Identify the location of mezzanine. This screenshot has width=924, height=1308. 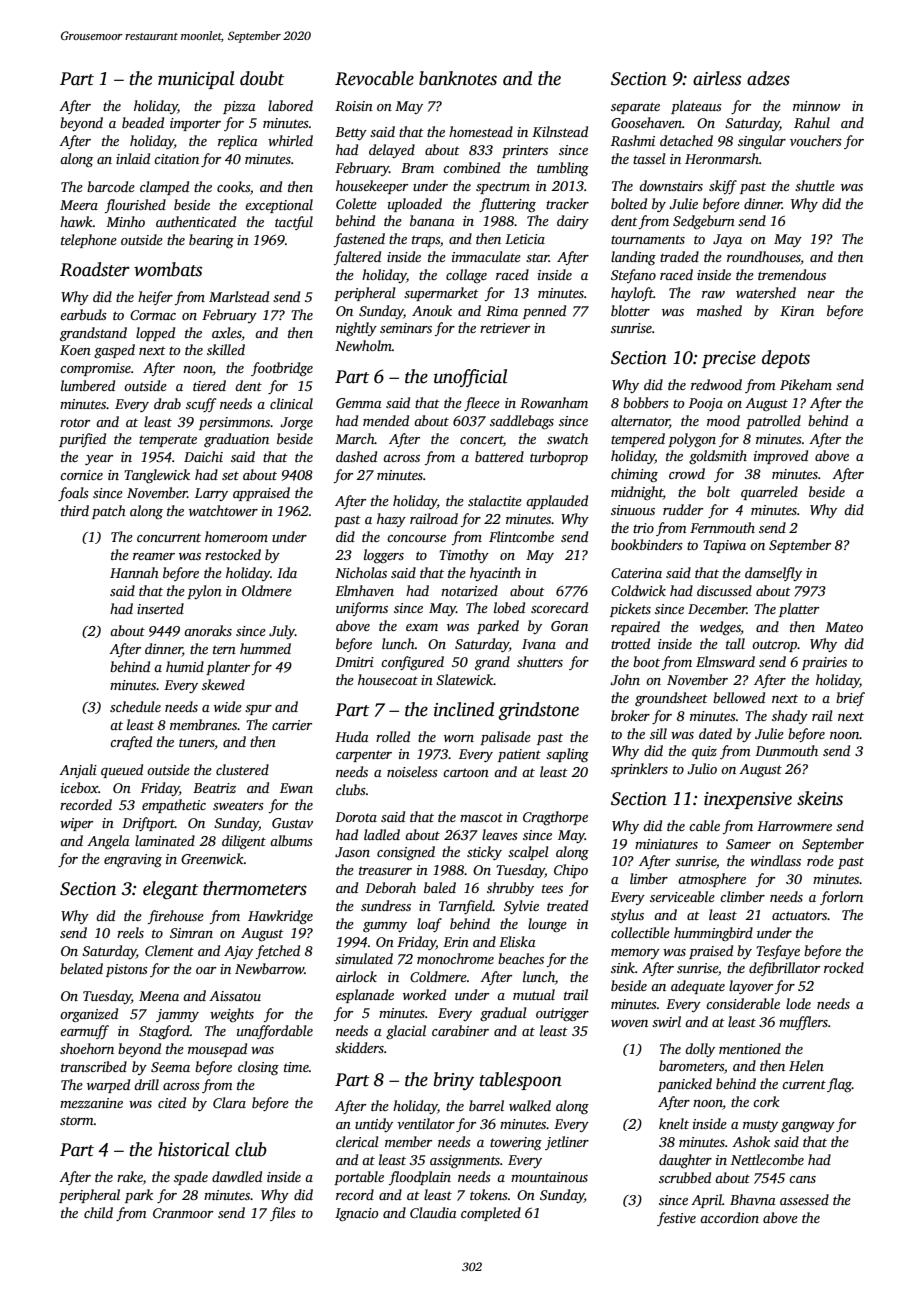
(91, 1103).
